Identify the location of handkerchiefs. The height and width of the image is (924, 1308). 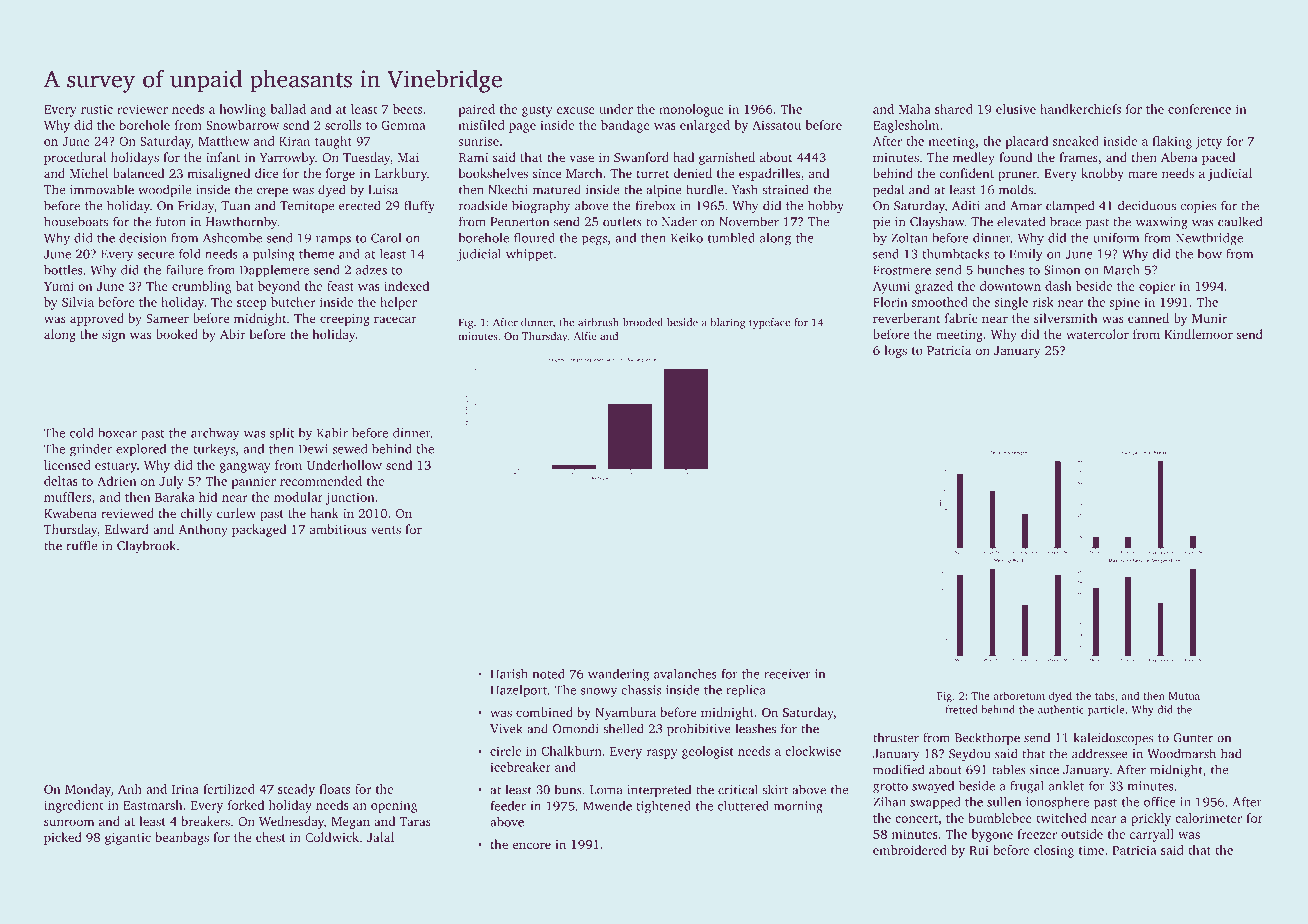
(1080, 109).
